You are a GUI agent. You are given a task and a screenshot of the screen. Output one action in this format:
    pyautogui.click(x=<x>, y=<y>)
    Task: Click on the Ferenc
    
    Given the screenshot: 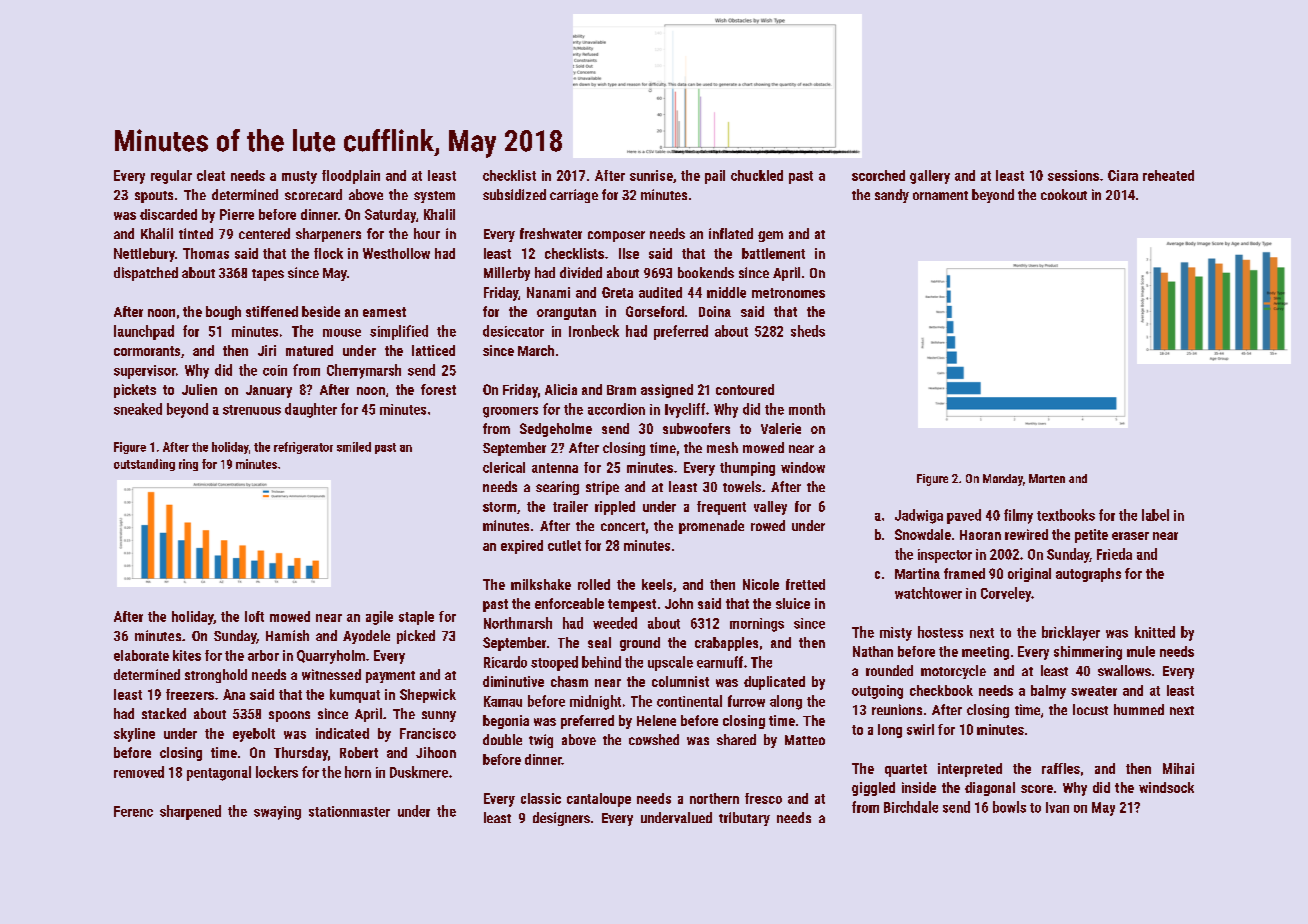 What is the action you would take?
    pyautogui.click(x=133, y=811)
